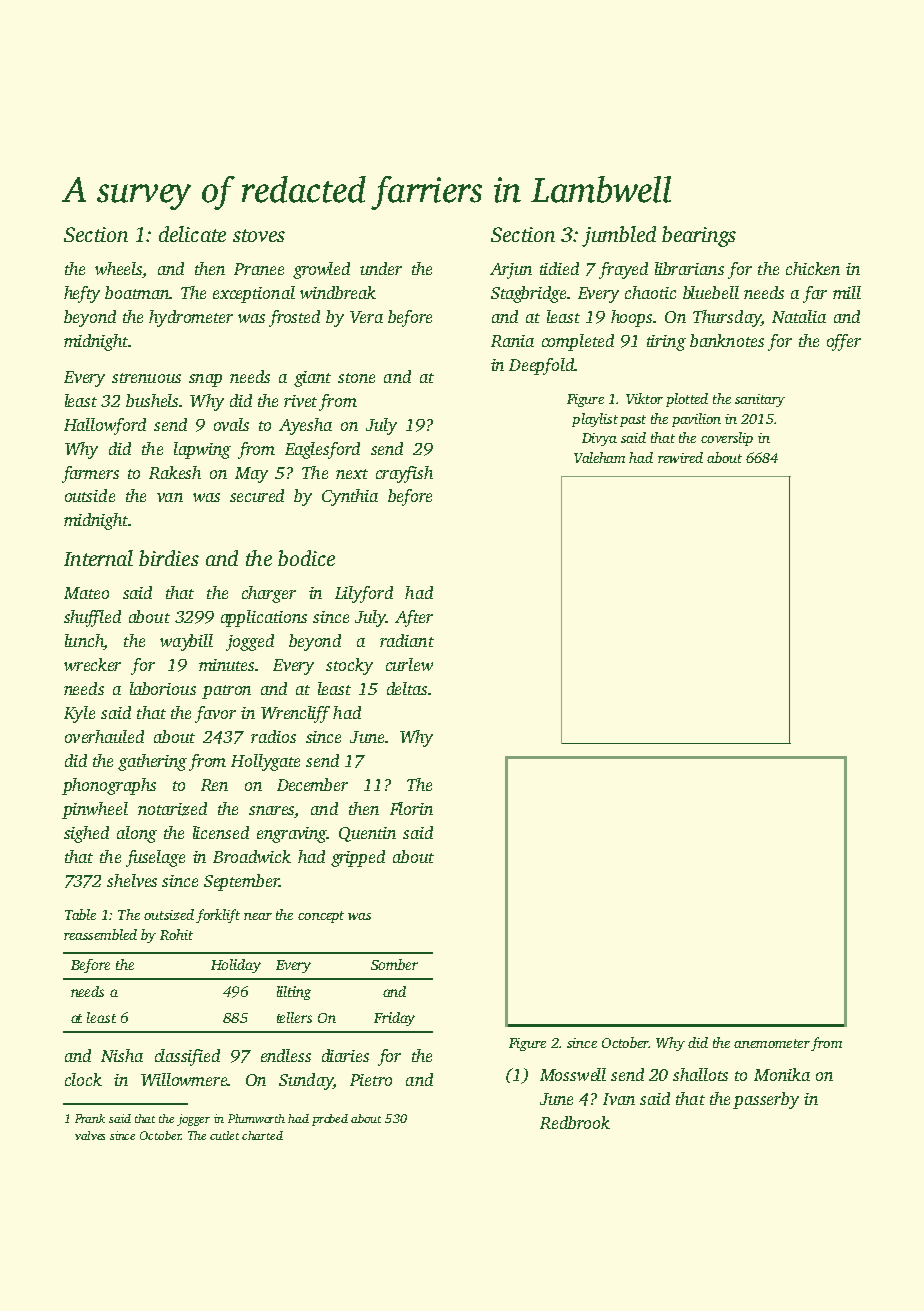 The image size is (924, 1311). Describe the element at coordinates (109, 786) in the screenshot. I see `phonographs` at that location.
